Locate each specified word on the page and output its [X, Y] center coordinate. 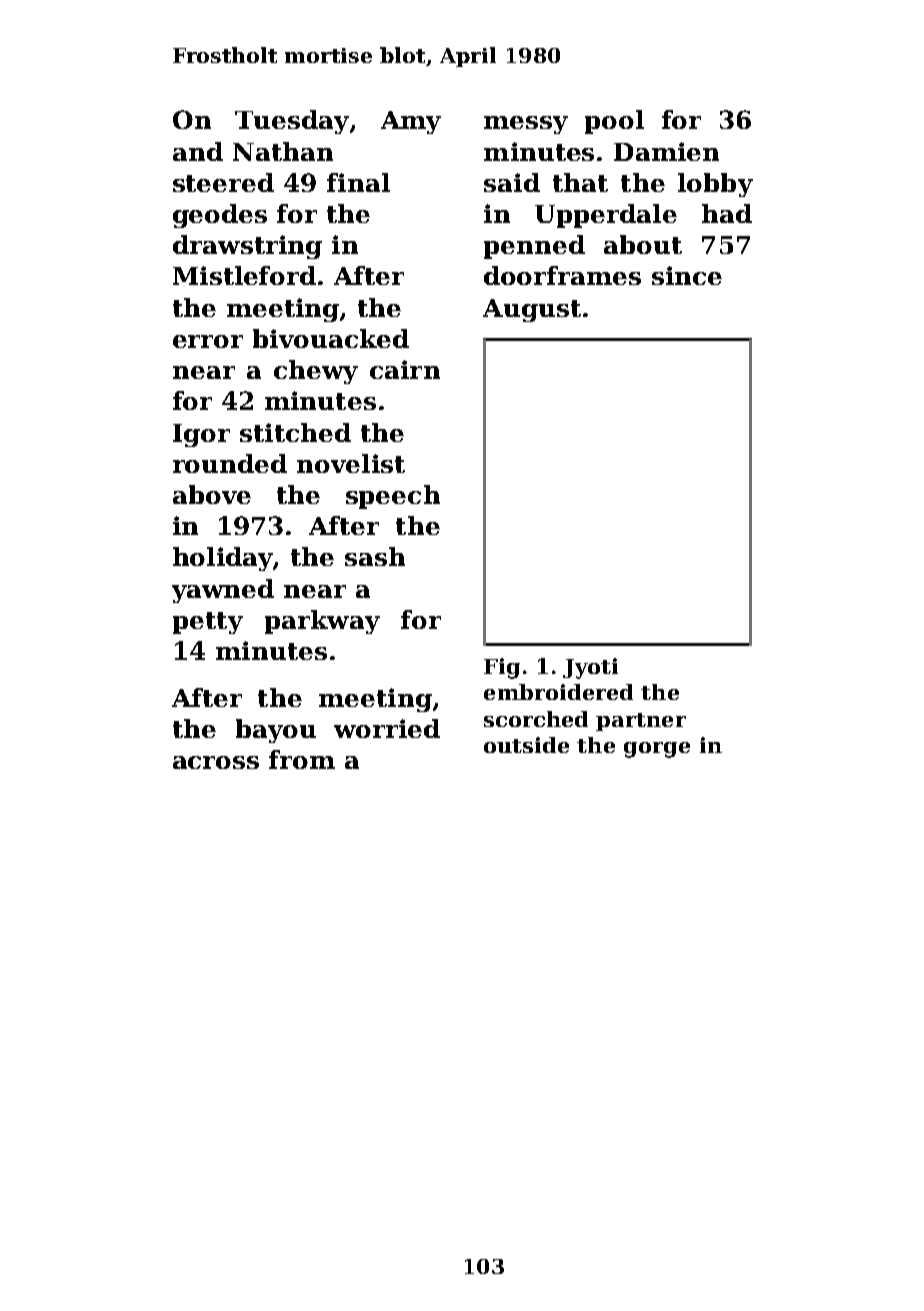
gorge [657, 750]
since [687, 275]
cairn [405, 369]
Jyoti [590, 668]
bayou [276, 731]
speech [393, 497]
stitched [295, 432]
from [302, 759]
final [358, 182]
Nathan [283, 151]
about [643, 244]
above [212, 494]
